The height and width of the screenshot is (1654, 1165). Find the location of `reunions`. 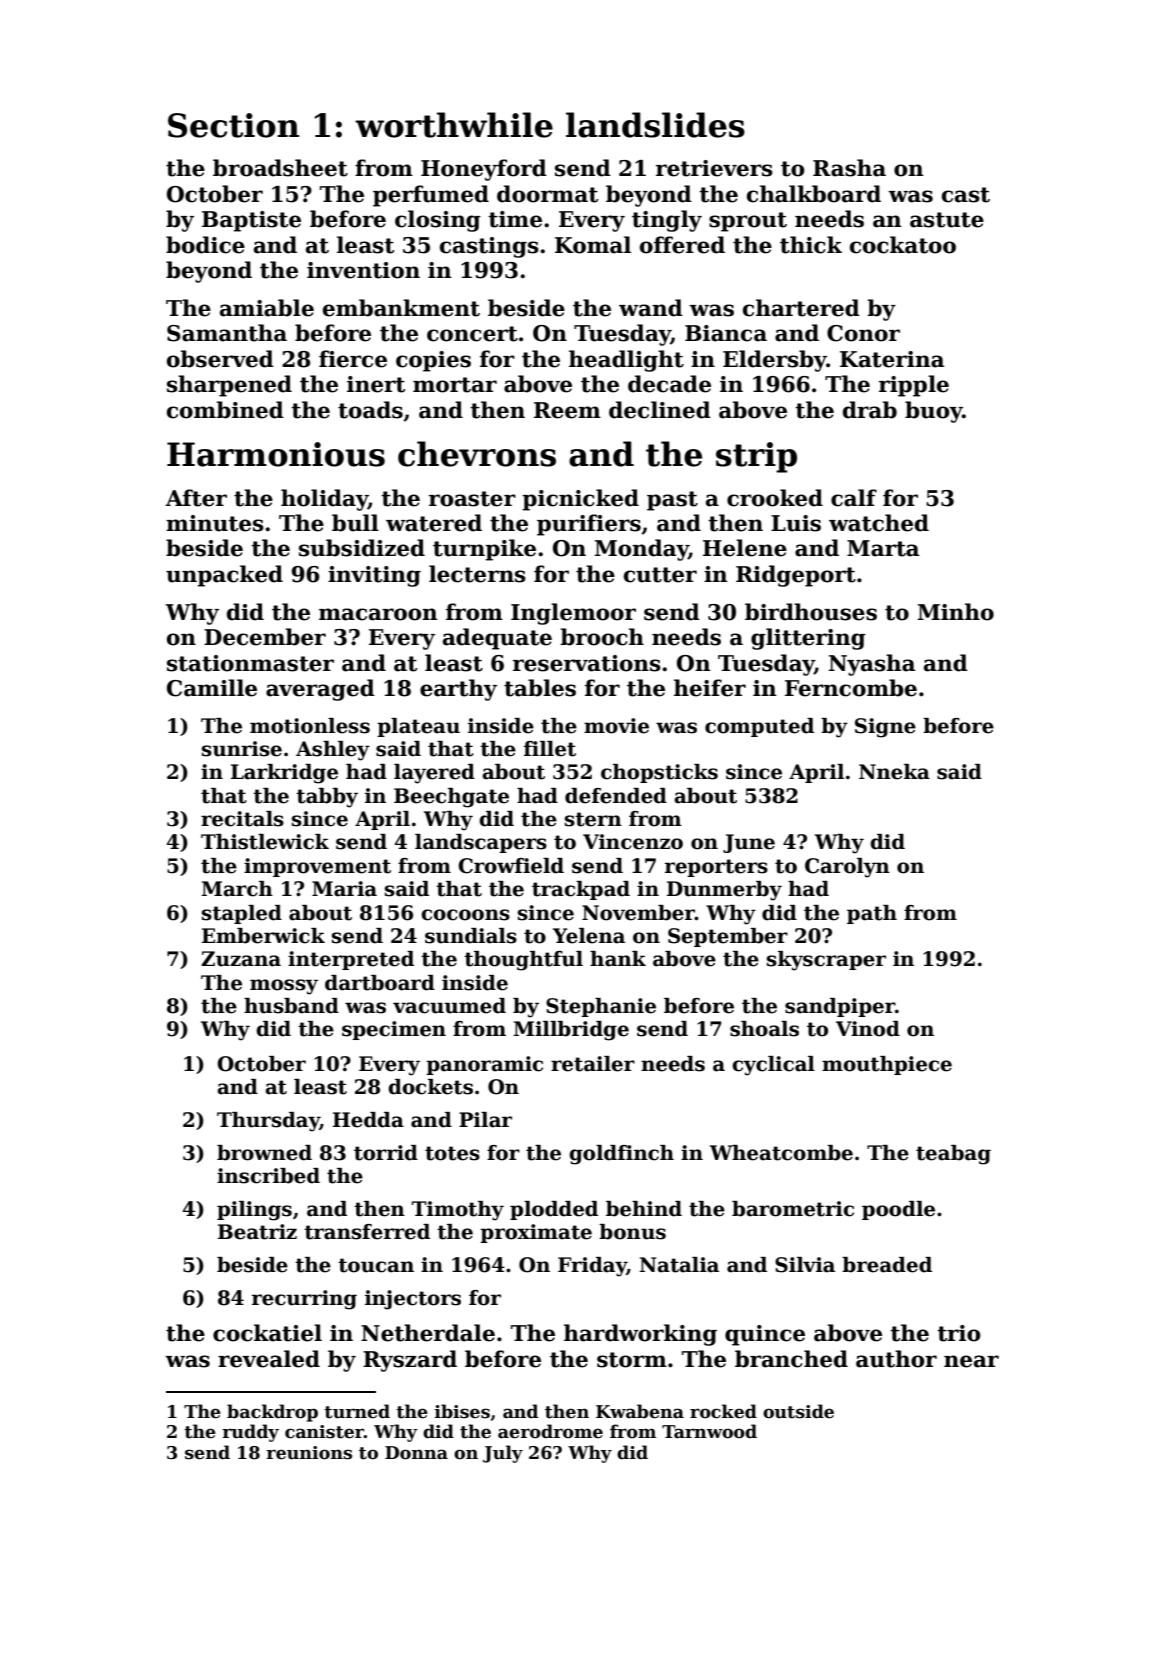

reunions is located at coordinates (309, 1453).
